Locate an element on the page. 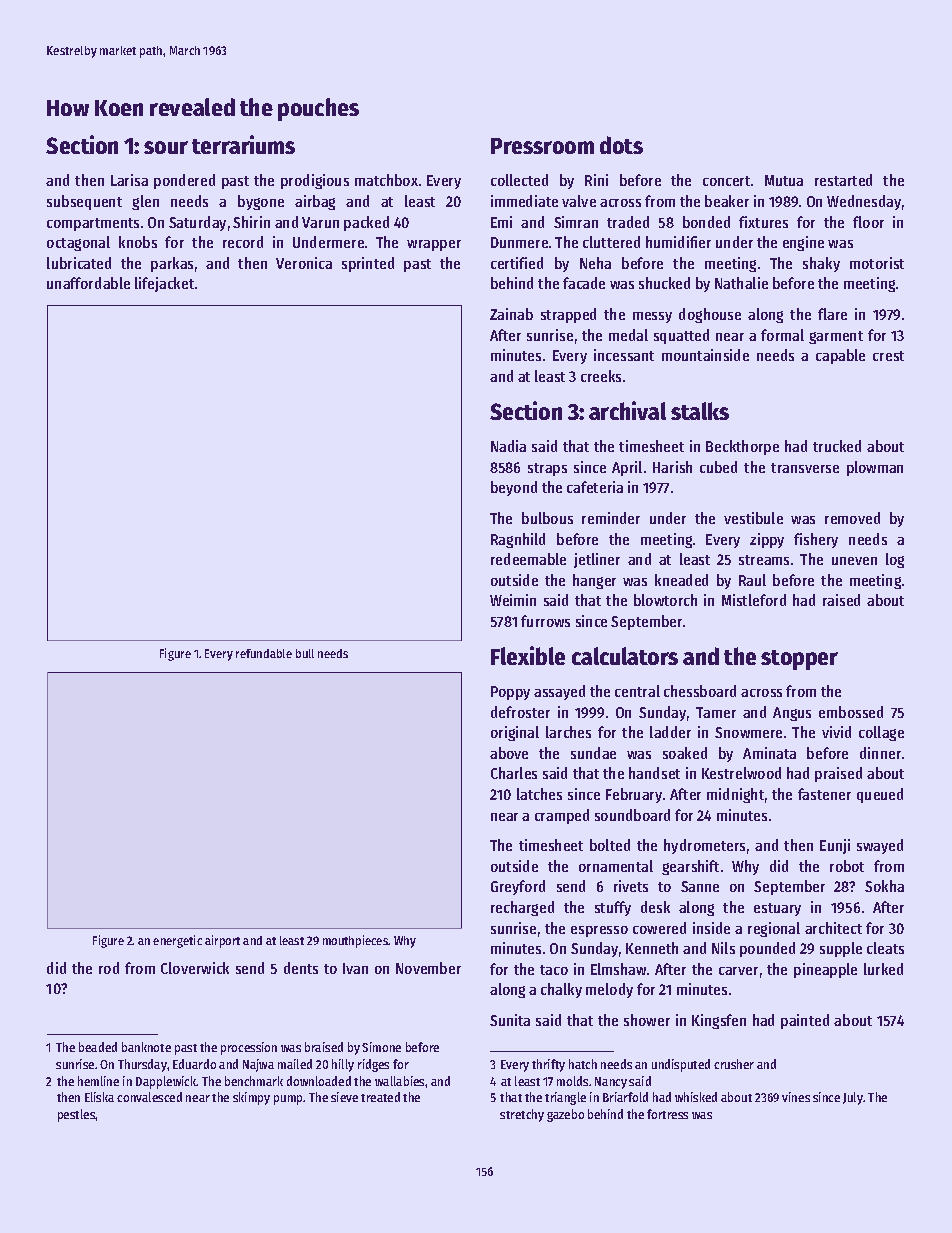 The height and width of the image is (1233, 952). beaker is located at coordinates (727, 201).
